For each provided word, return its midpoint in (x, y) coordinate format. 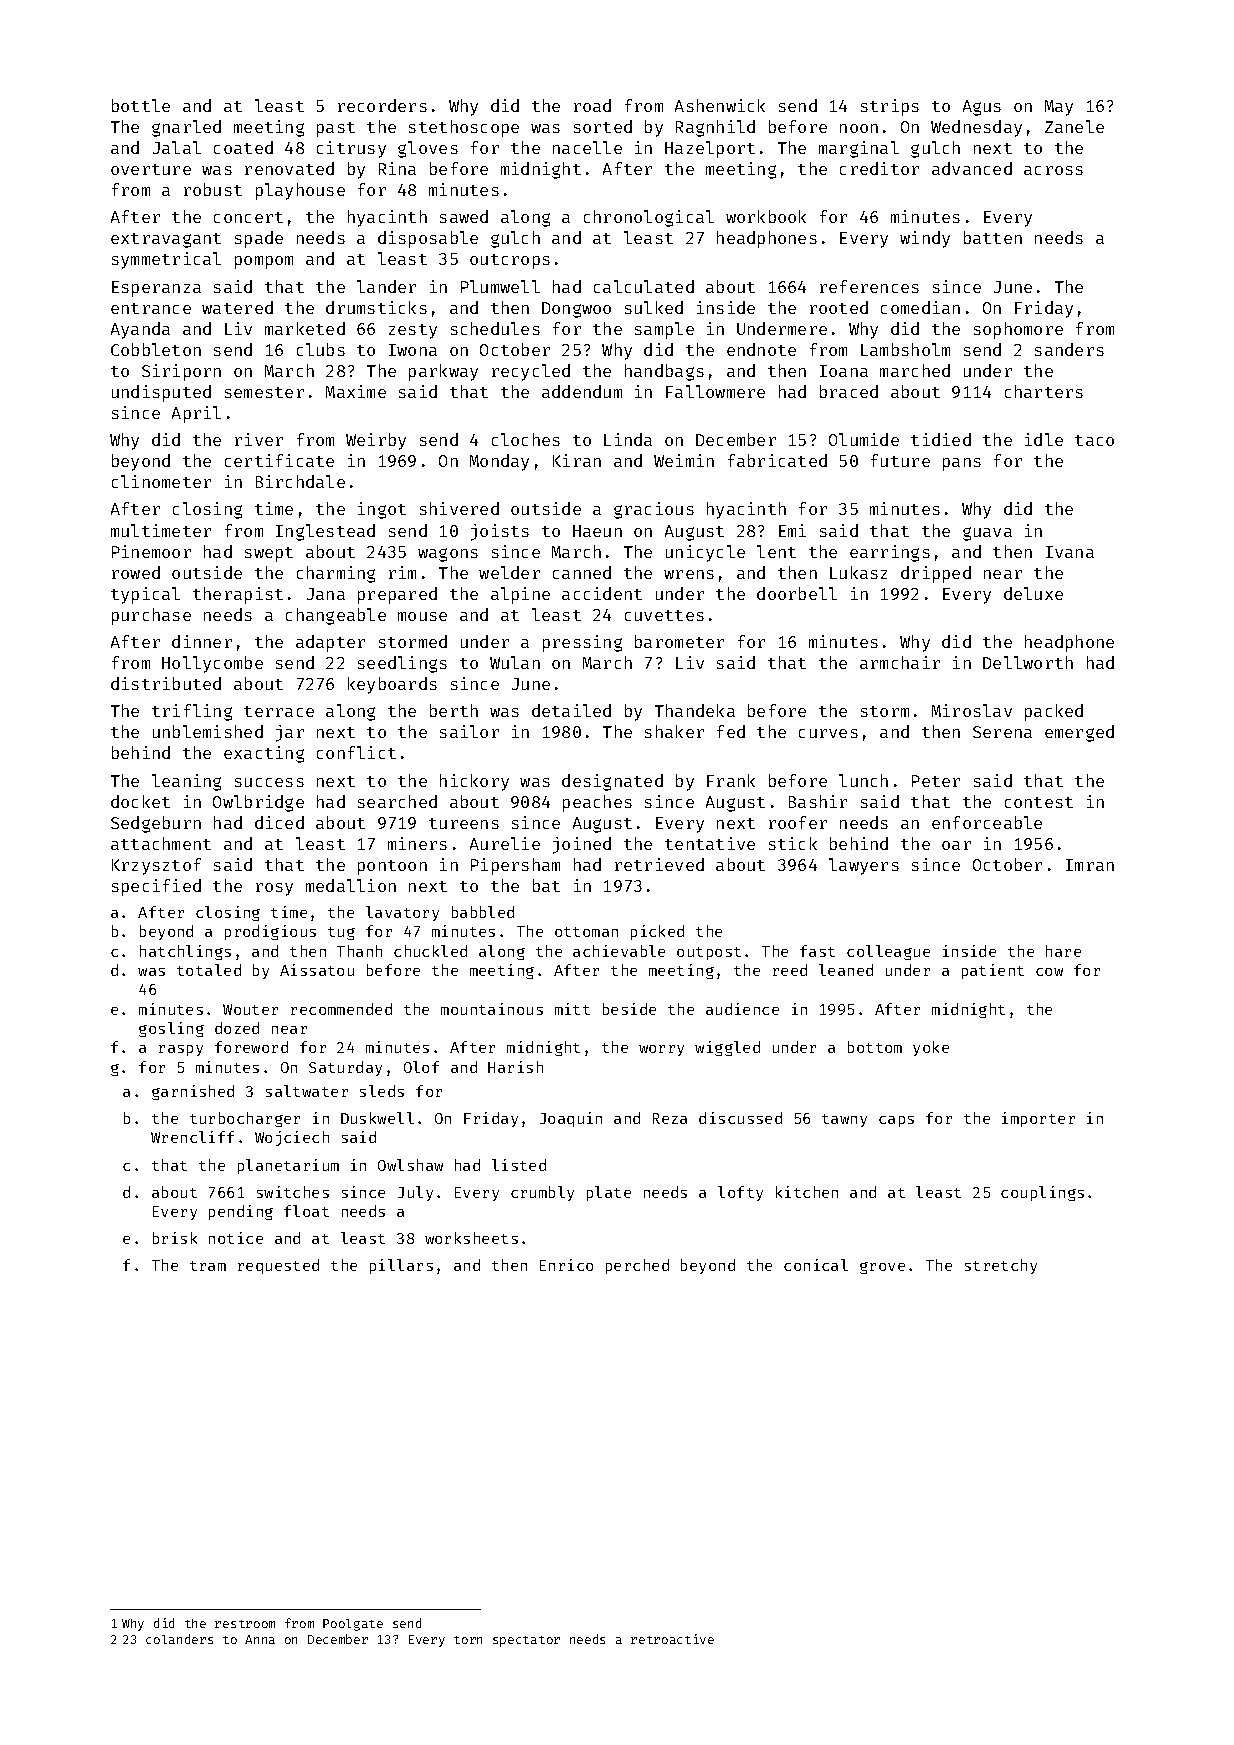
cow (1049, 972)
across (1053, 170)
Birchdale (300, 481)
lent (776, 551)
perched (637, 1266)
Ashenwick (720, 105)
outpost (709, 953)
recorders (382, 105)
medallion (351, 885)
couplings (1042, 1193)
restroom (245, 1624)
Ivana (1070, 552)
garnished (193, 1092)
